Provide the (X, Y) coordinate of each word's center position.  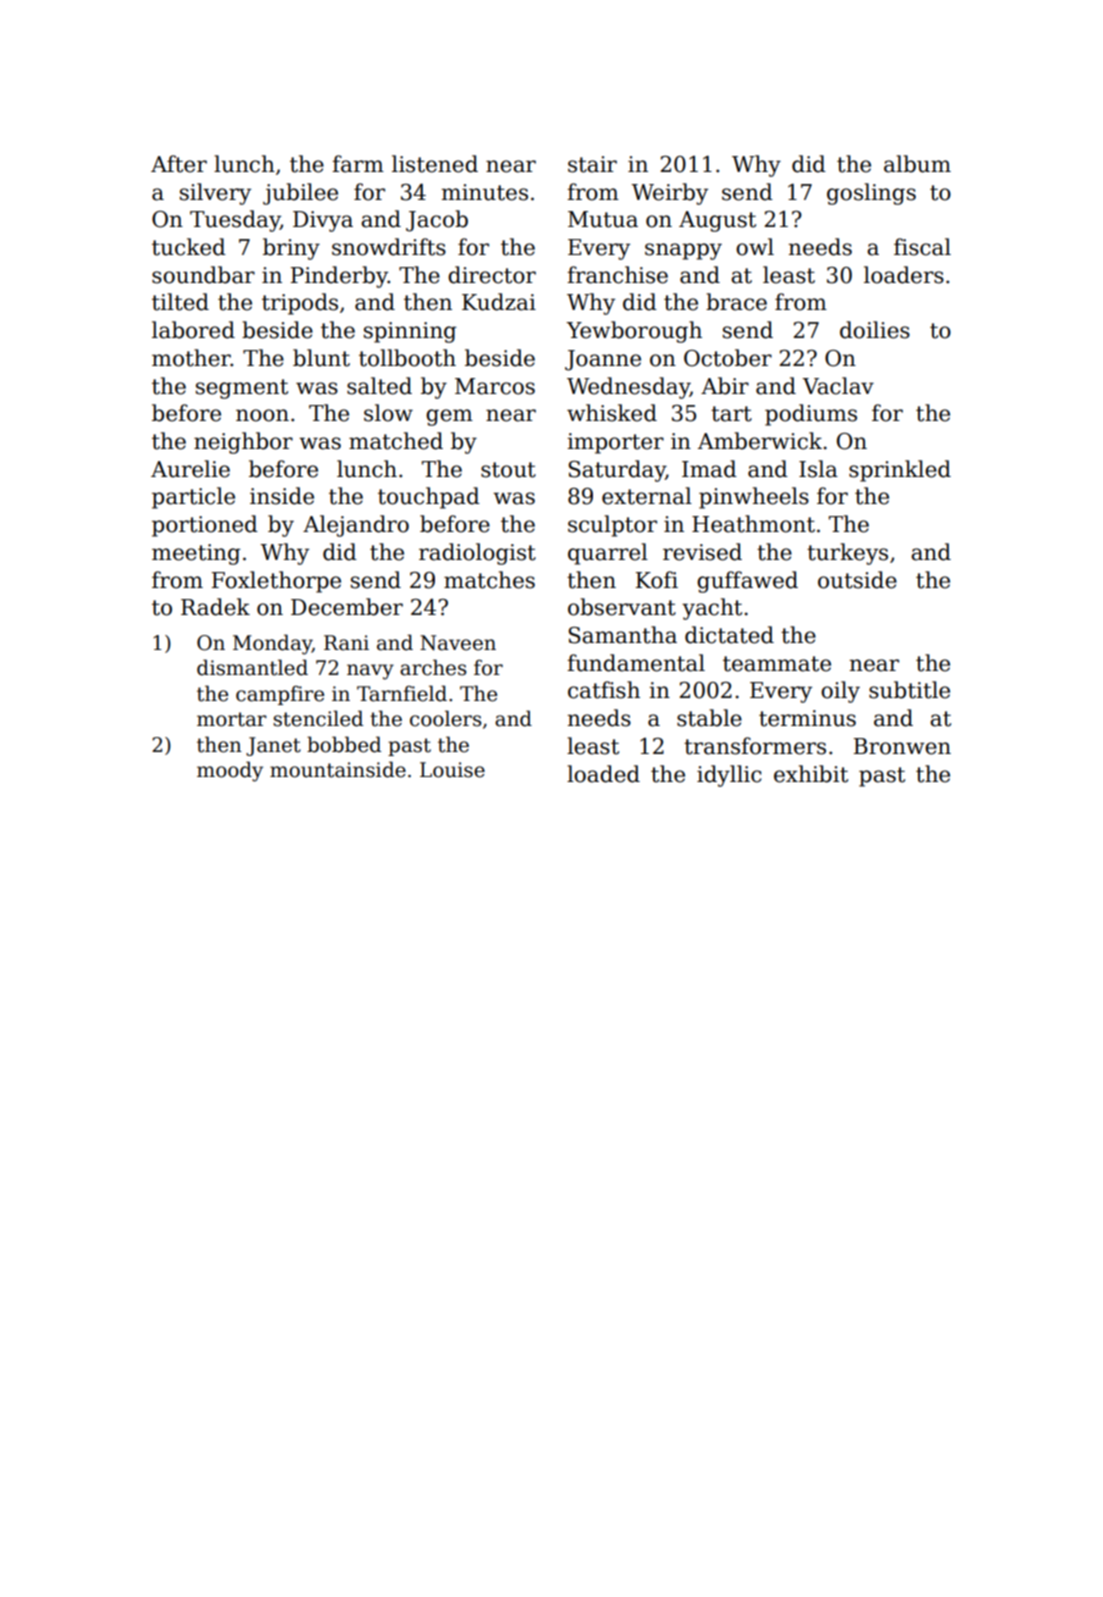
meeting (196, 554)
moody (230, 771)
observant (622, 607)
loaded (603, 774)
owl (755, 247)
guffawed (747, 582)
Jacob (437, 221)
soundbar (203, 275)
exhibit (811, 774)
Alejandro (356, 526)
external (647, 496)
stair (592, 164)
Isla (818, 469)
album (917, 164)
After (179, 164)
